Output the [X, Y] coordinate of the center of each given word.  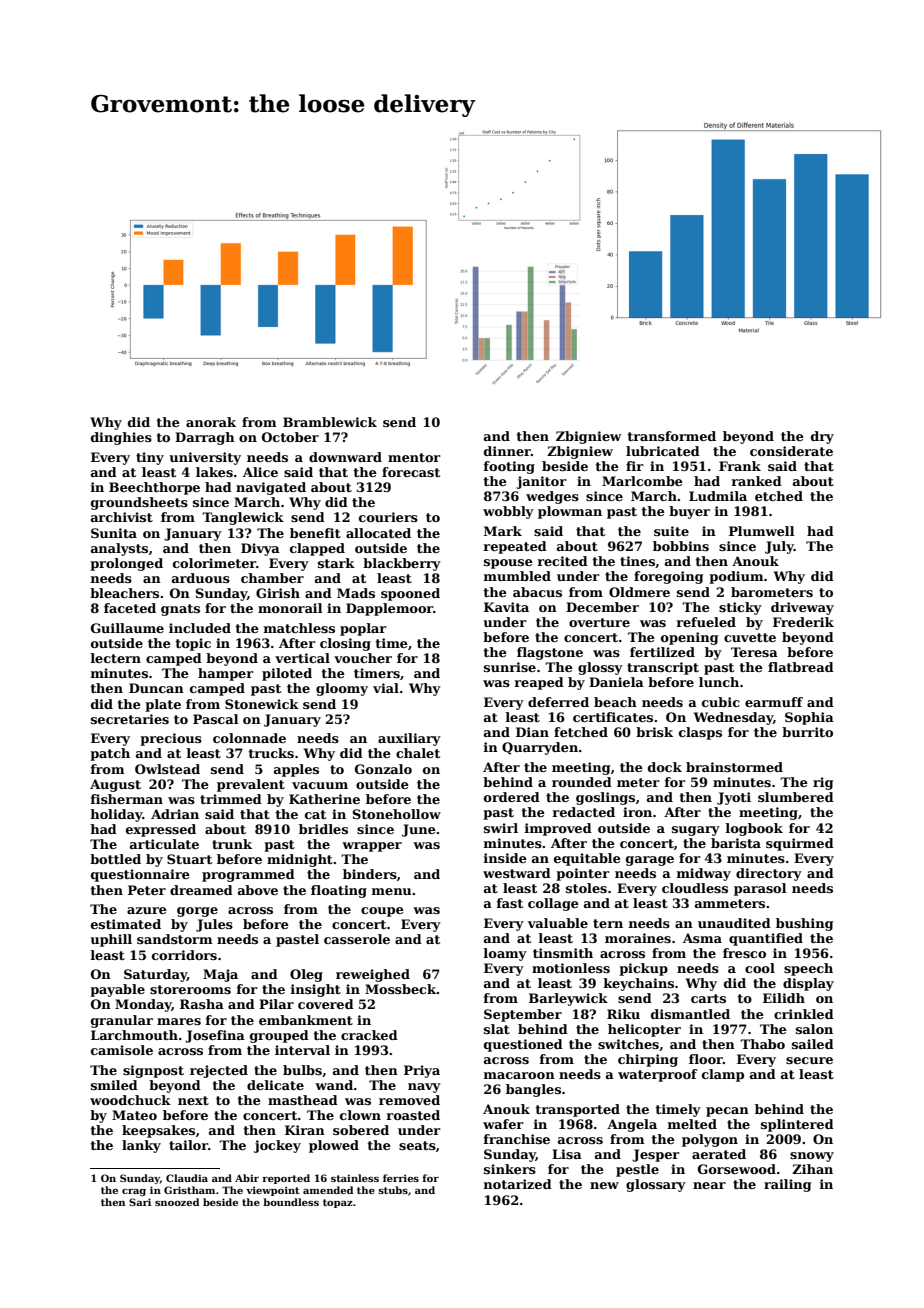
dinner [507, 451]
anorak [211, 422]
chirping [648, 1060]
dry [822, 437]
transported [577, 1110]
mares [179, 1021]
